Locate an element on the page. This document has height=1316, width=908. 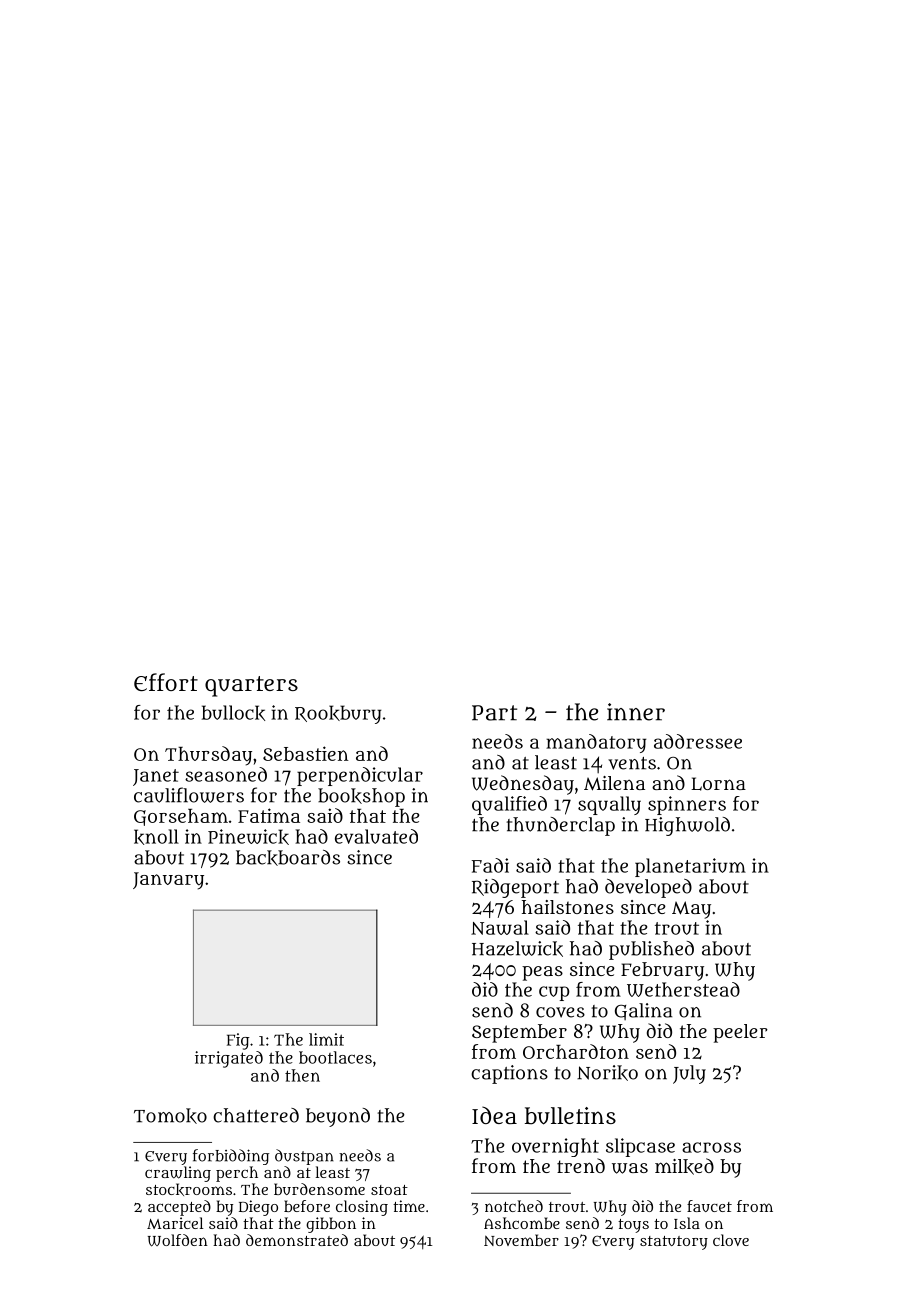
Fig is located at coordinates (238, 1041).
